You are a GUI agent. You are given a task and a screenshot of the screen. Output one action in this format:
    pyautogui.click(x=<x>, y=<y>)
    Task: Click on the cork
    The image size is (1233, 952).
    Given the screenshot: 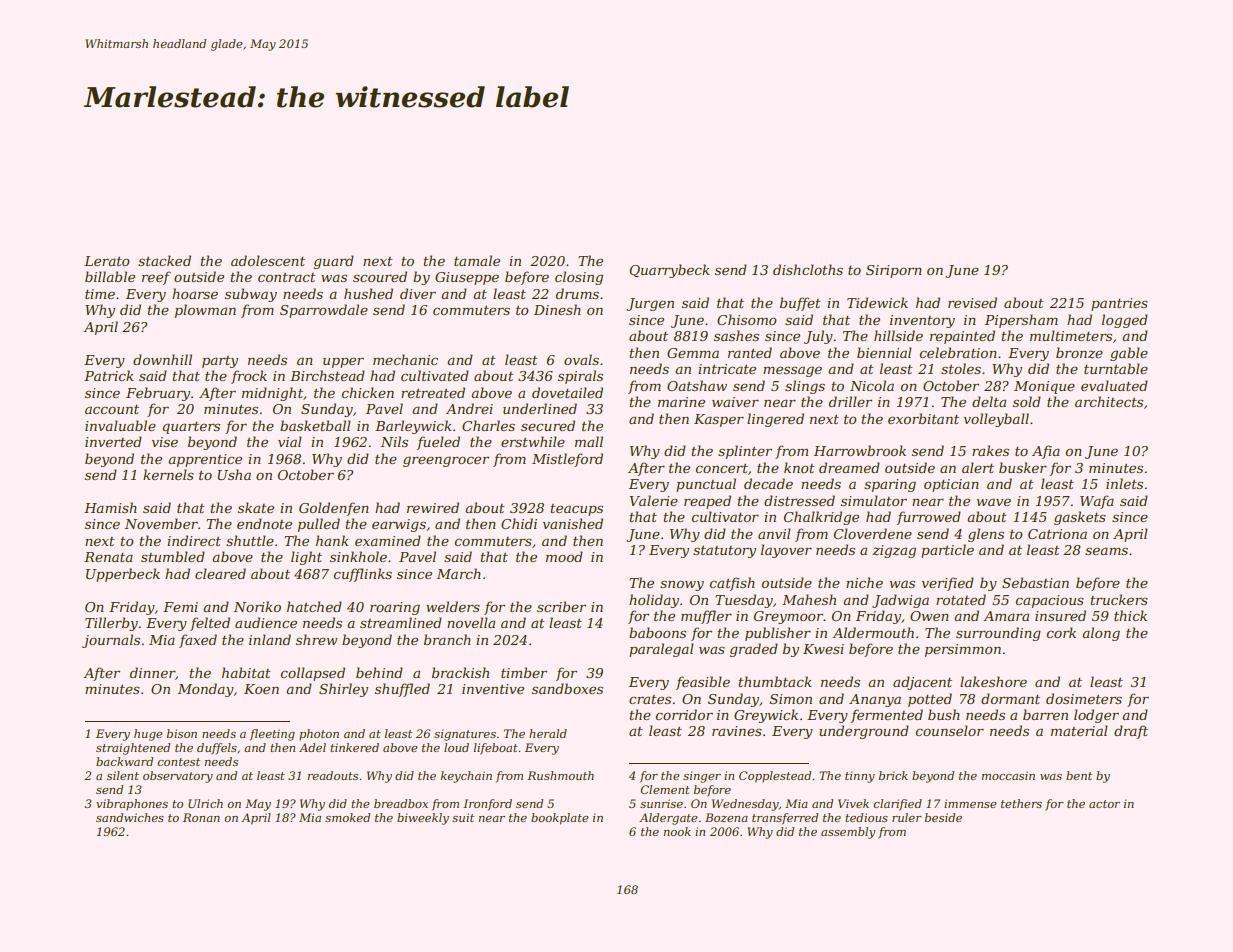 What is the action you would take?
    pyautogui.click(x=1061, y=632)
